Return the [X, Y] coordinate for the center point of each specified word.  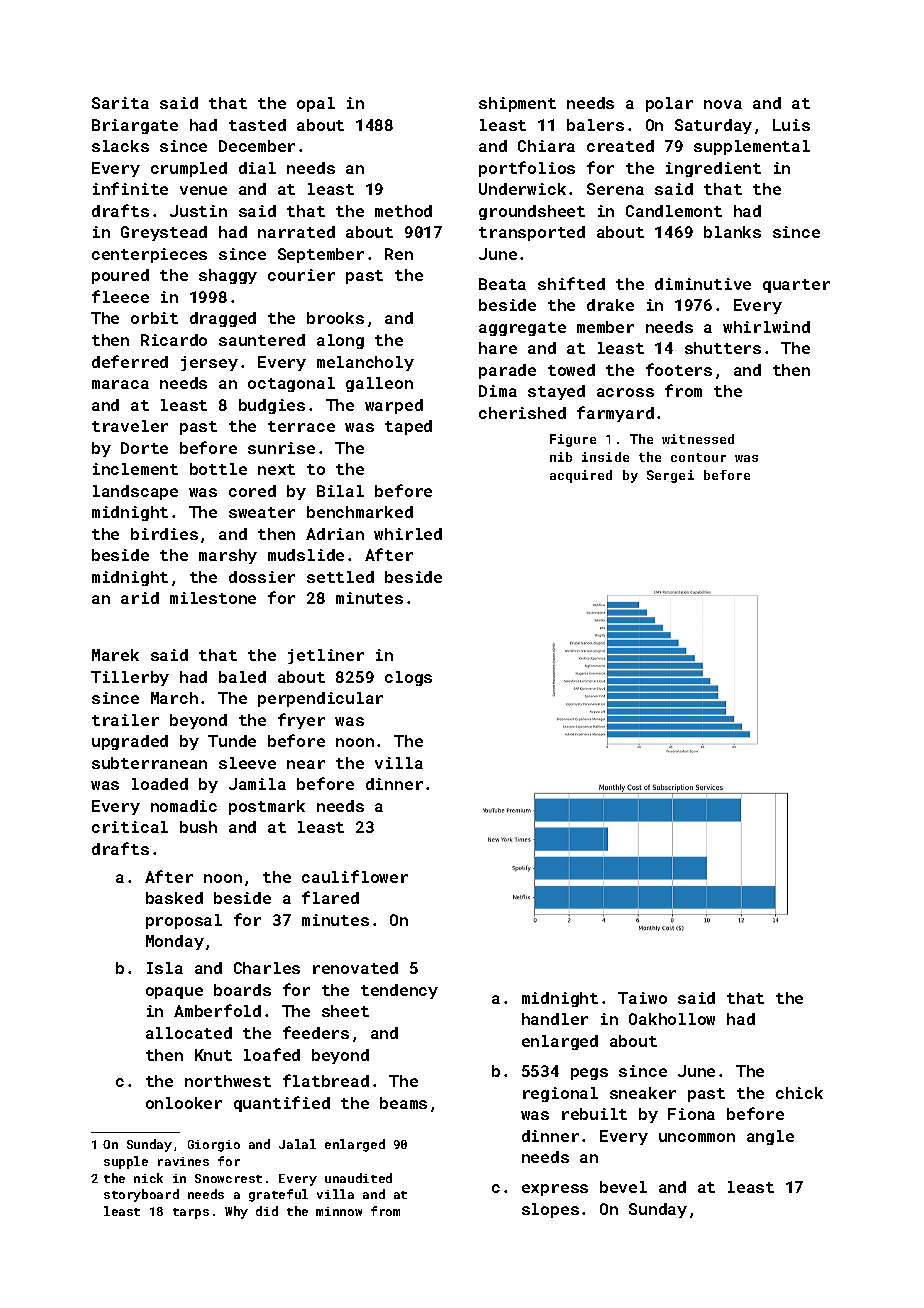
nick [148, 1178]
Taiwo [642, 998]
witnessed [698, 439]
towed [571, 370]
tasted [257, 125]
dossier [262, 577]
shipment [517, 104]
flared [330, 897]
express [555, 1190]
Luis [791, 125]
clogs [408, 678]
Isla [165, 968]
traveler [130, 426]
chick [799, 1093]
